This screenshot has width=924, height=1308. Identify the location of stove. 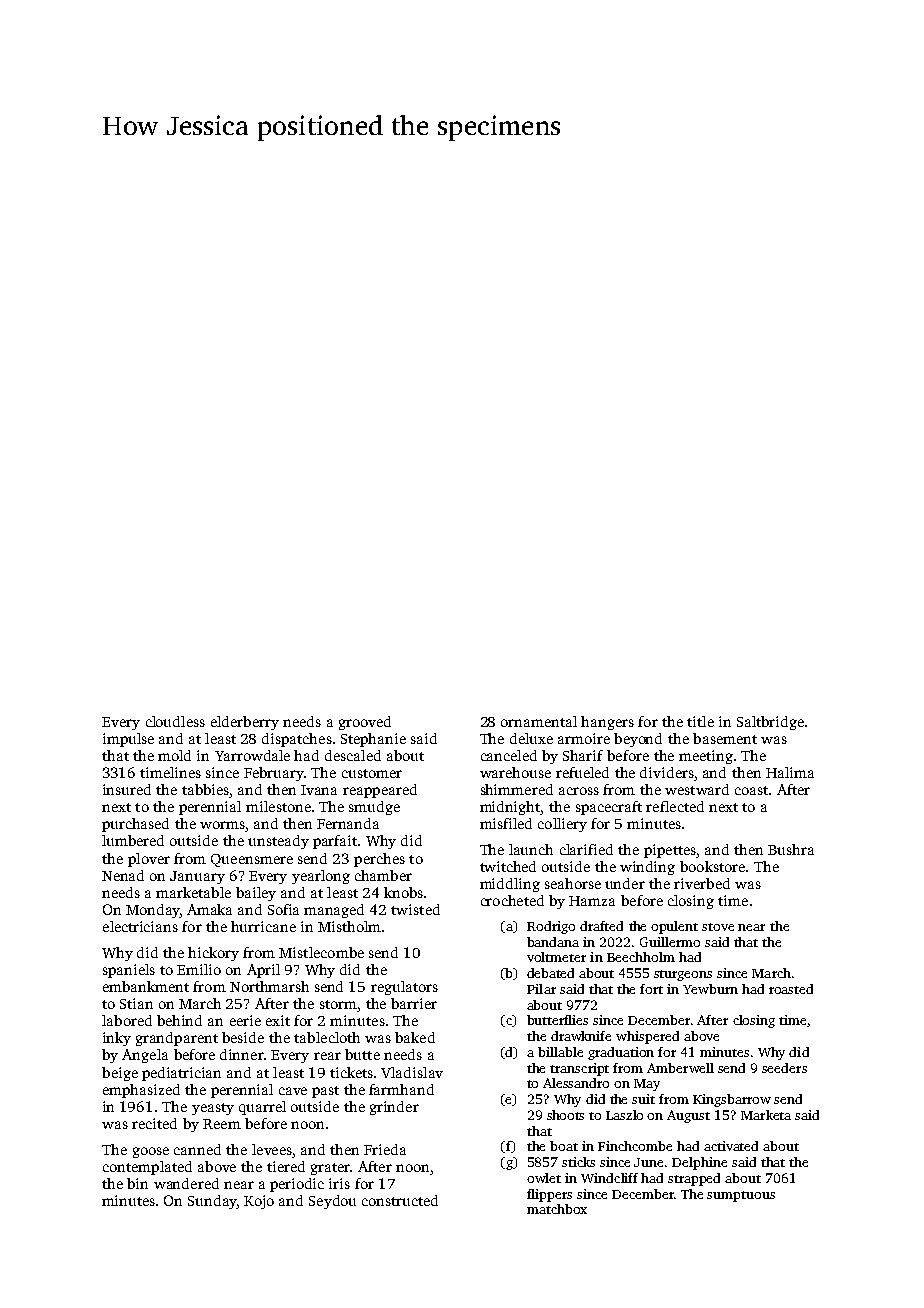
(718, 927).
